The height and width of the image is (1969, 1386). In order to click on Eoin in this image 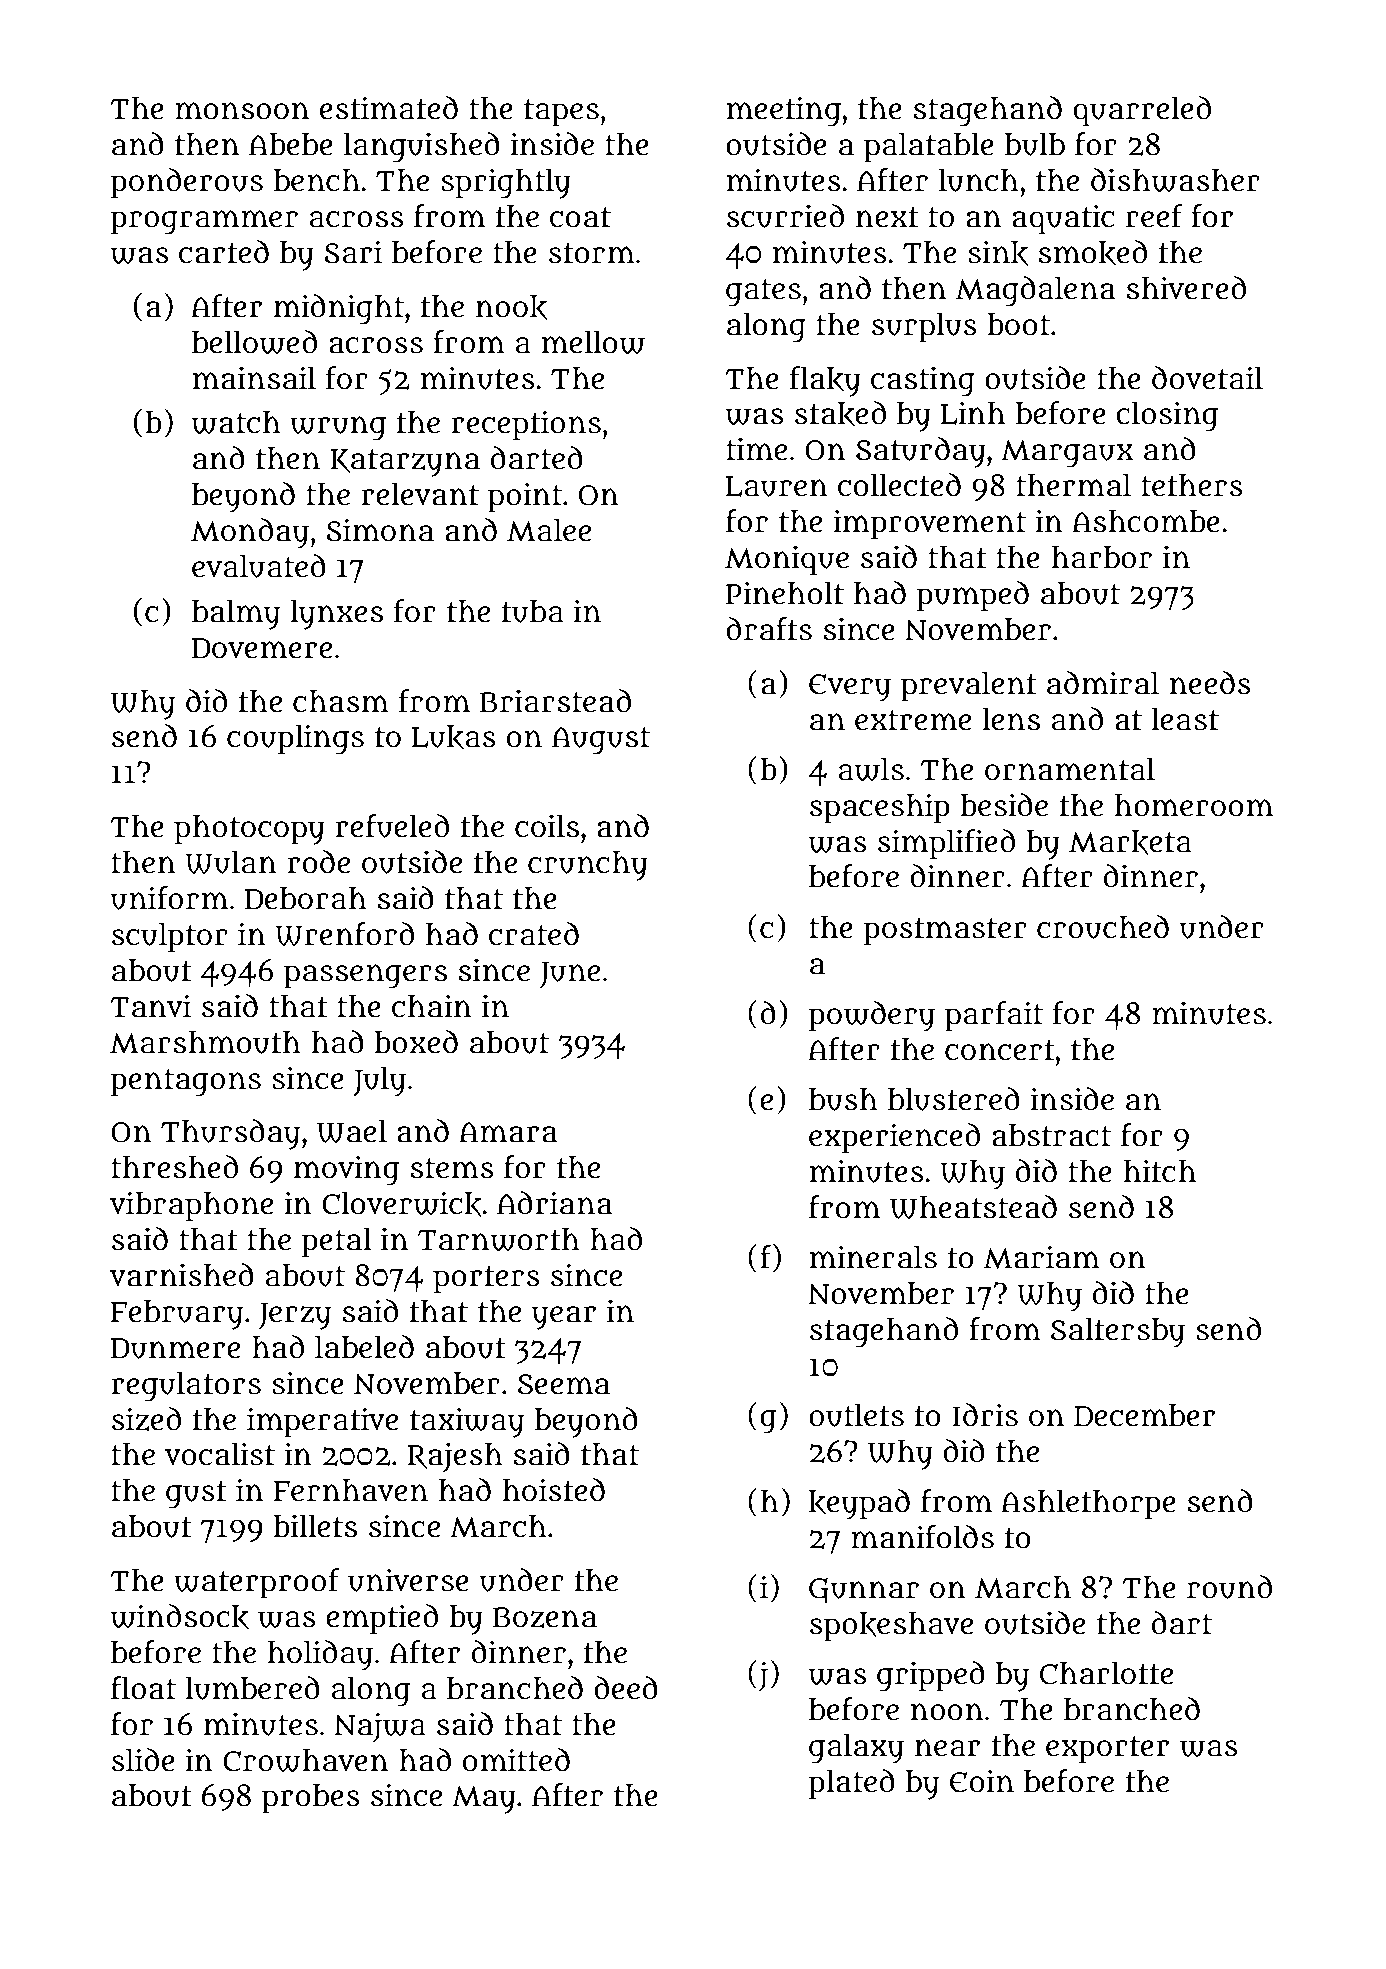, I will do `click(982, 1781)`.
